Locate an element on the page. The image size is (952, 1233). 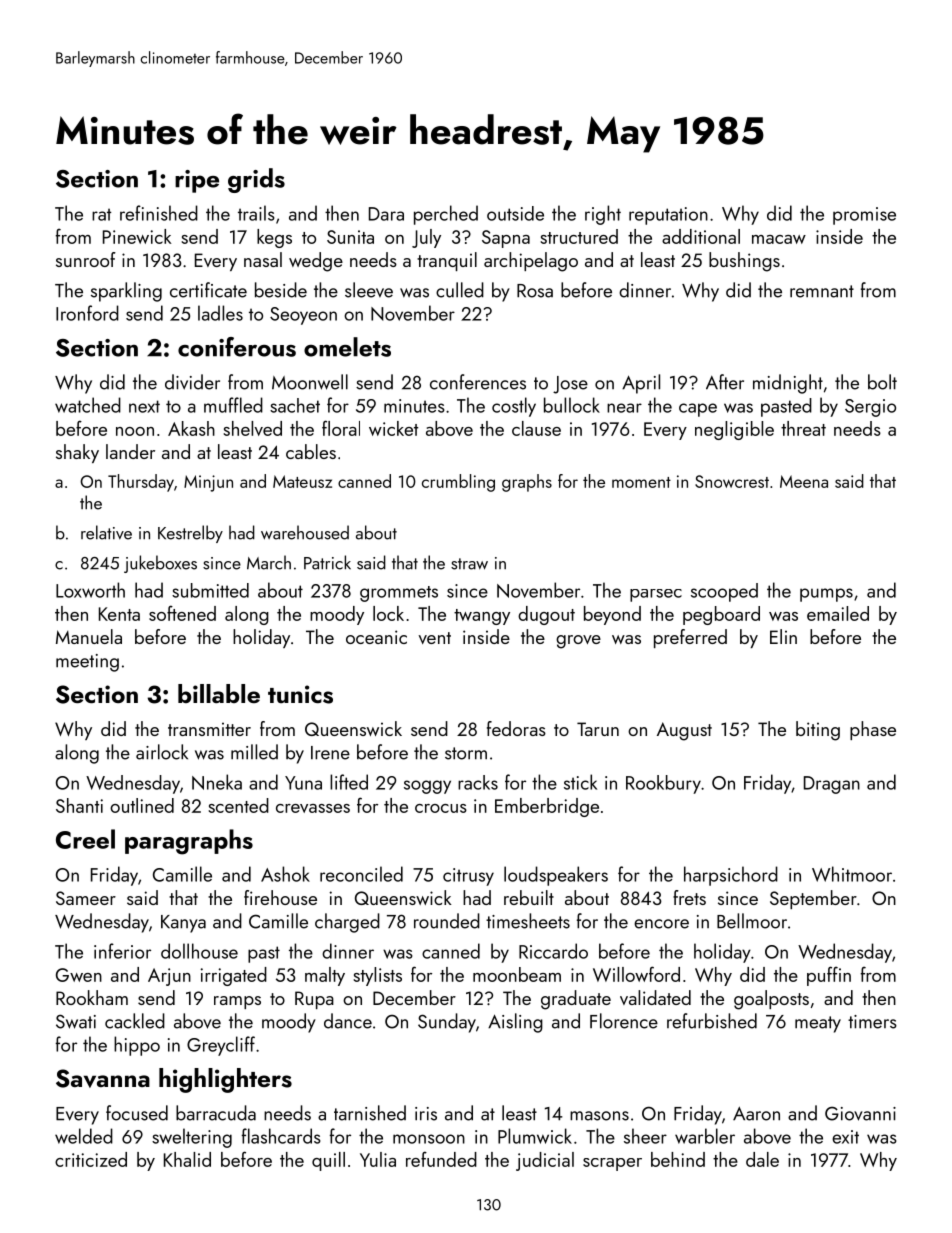
meaty is located at coordinates (818, 1024).
